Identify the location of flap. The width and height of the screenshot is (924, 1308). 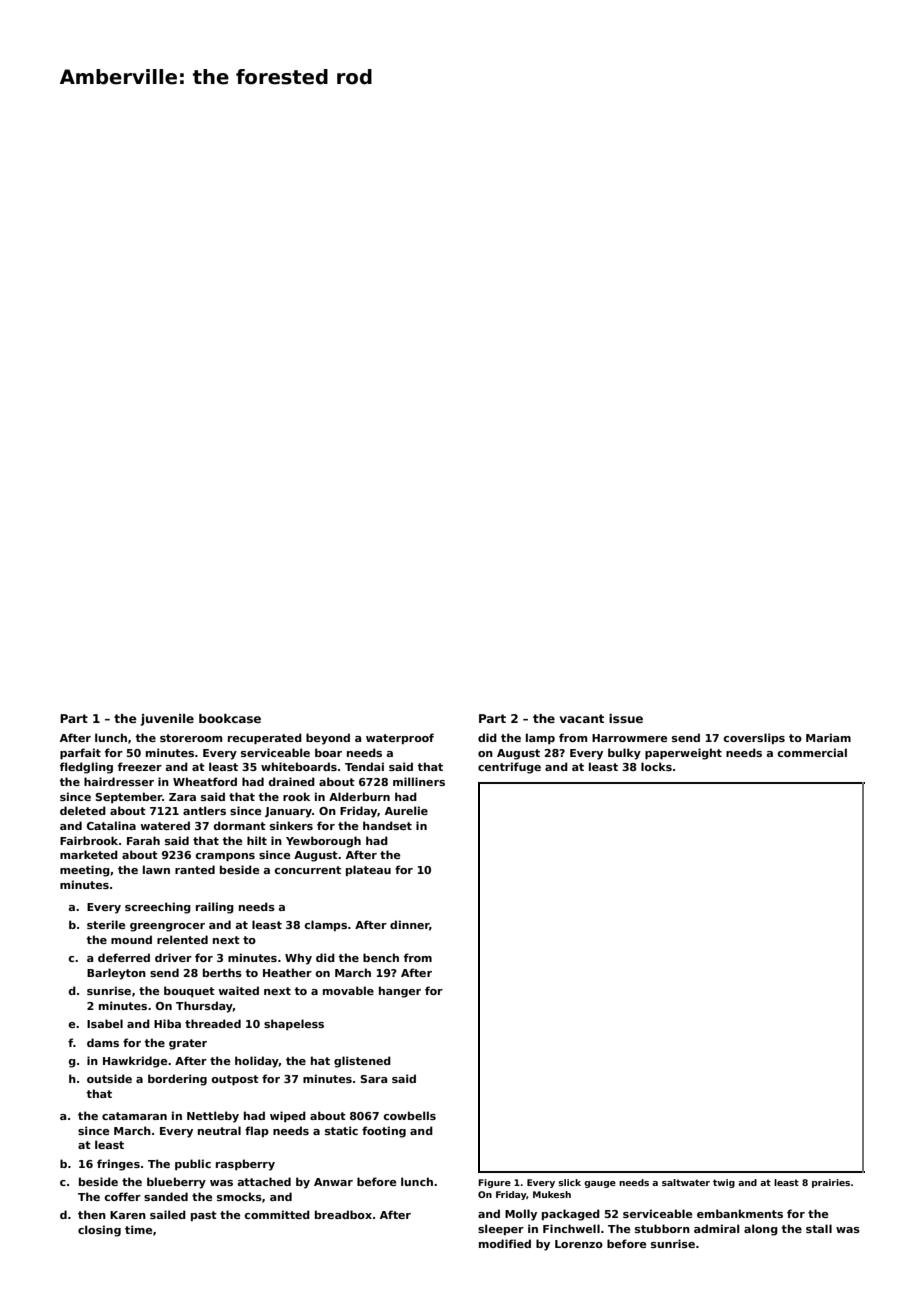
(257, 1131).
